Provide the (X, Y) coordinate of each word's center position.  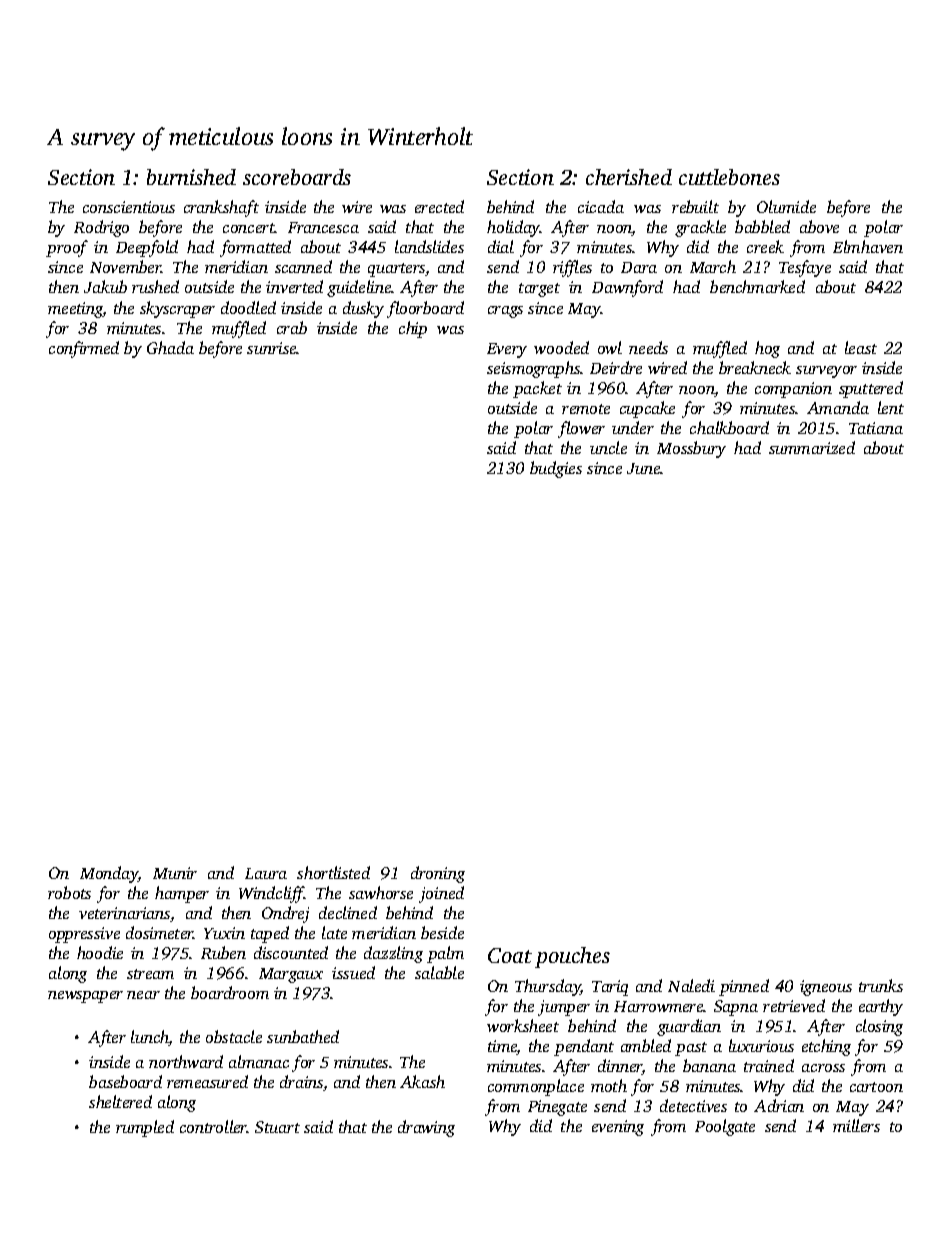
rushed (155, 286)
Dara (639, 267)
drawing (426, 1128)
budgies (556, 469)
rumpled (145, 1128)
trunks (881, 985)
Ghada (170, 347)
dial (501, 246)
